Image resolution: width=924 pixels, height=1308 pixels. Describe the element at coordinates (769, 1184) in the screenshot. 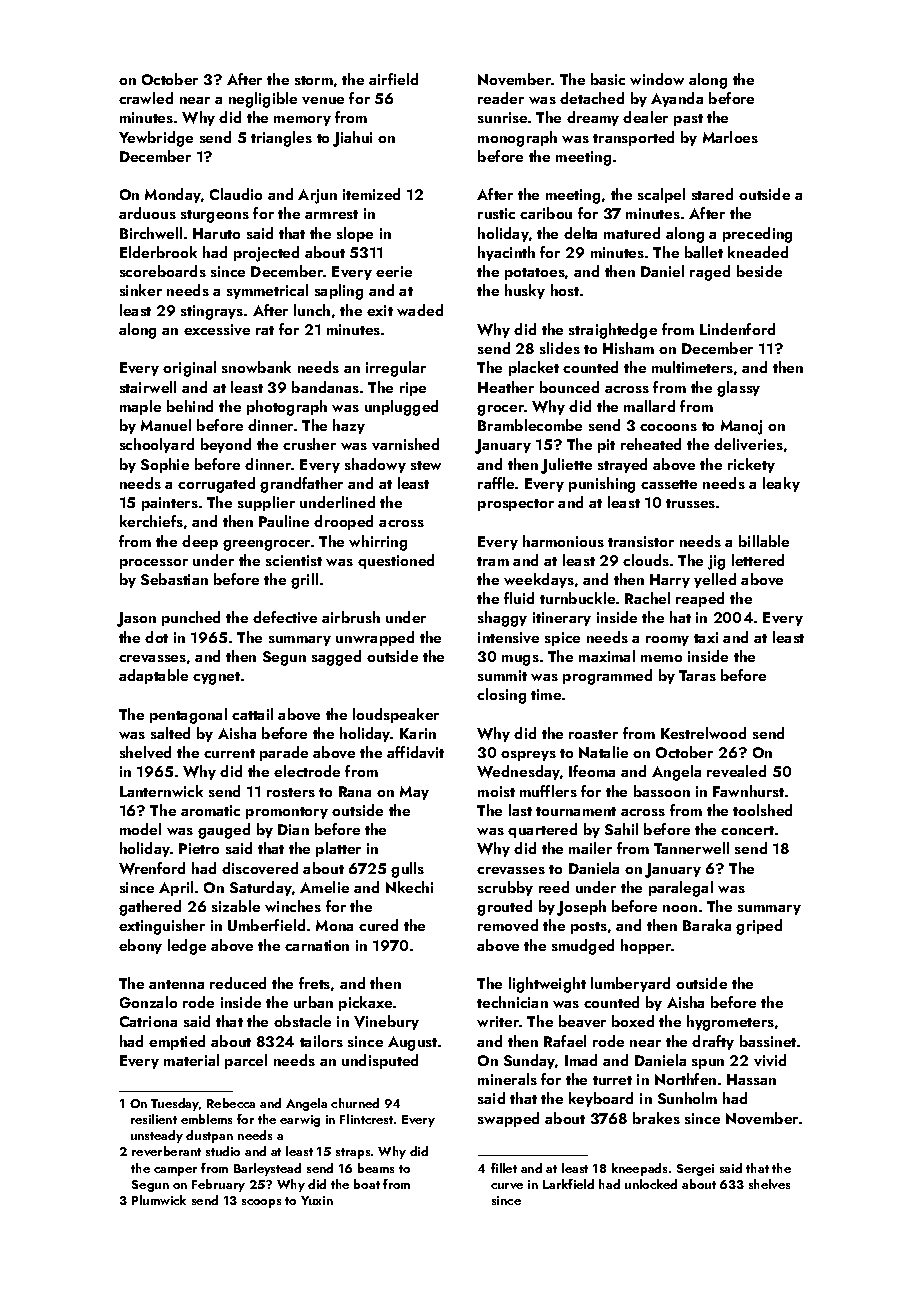

I see `shelves` at that location.
